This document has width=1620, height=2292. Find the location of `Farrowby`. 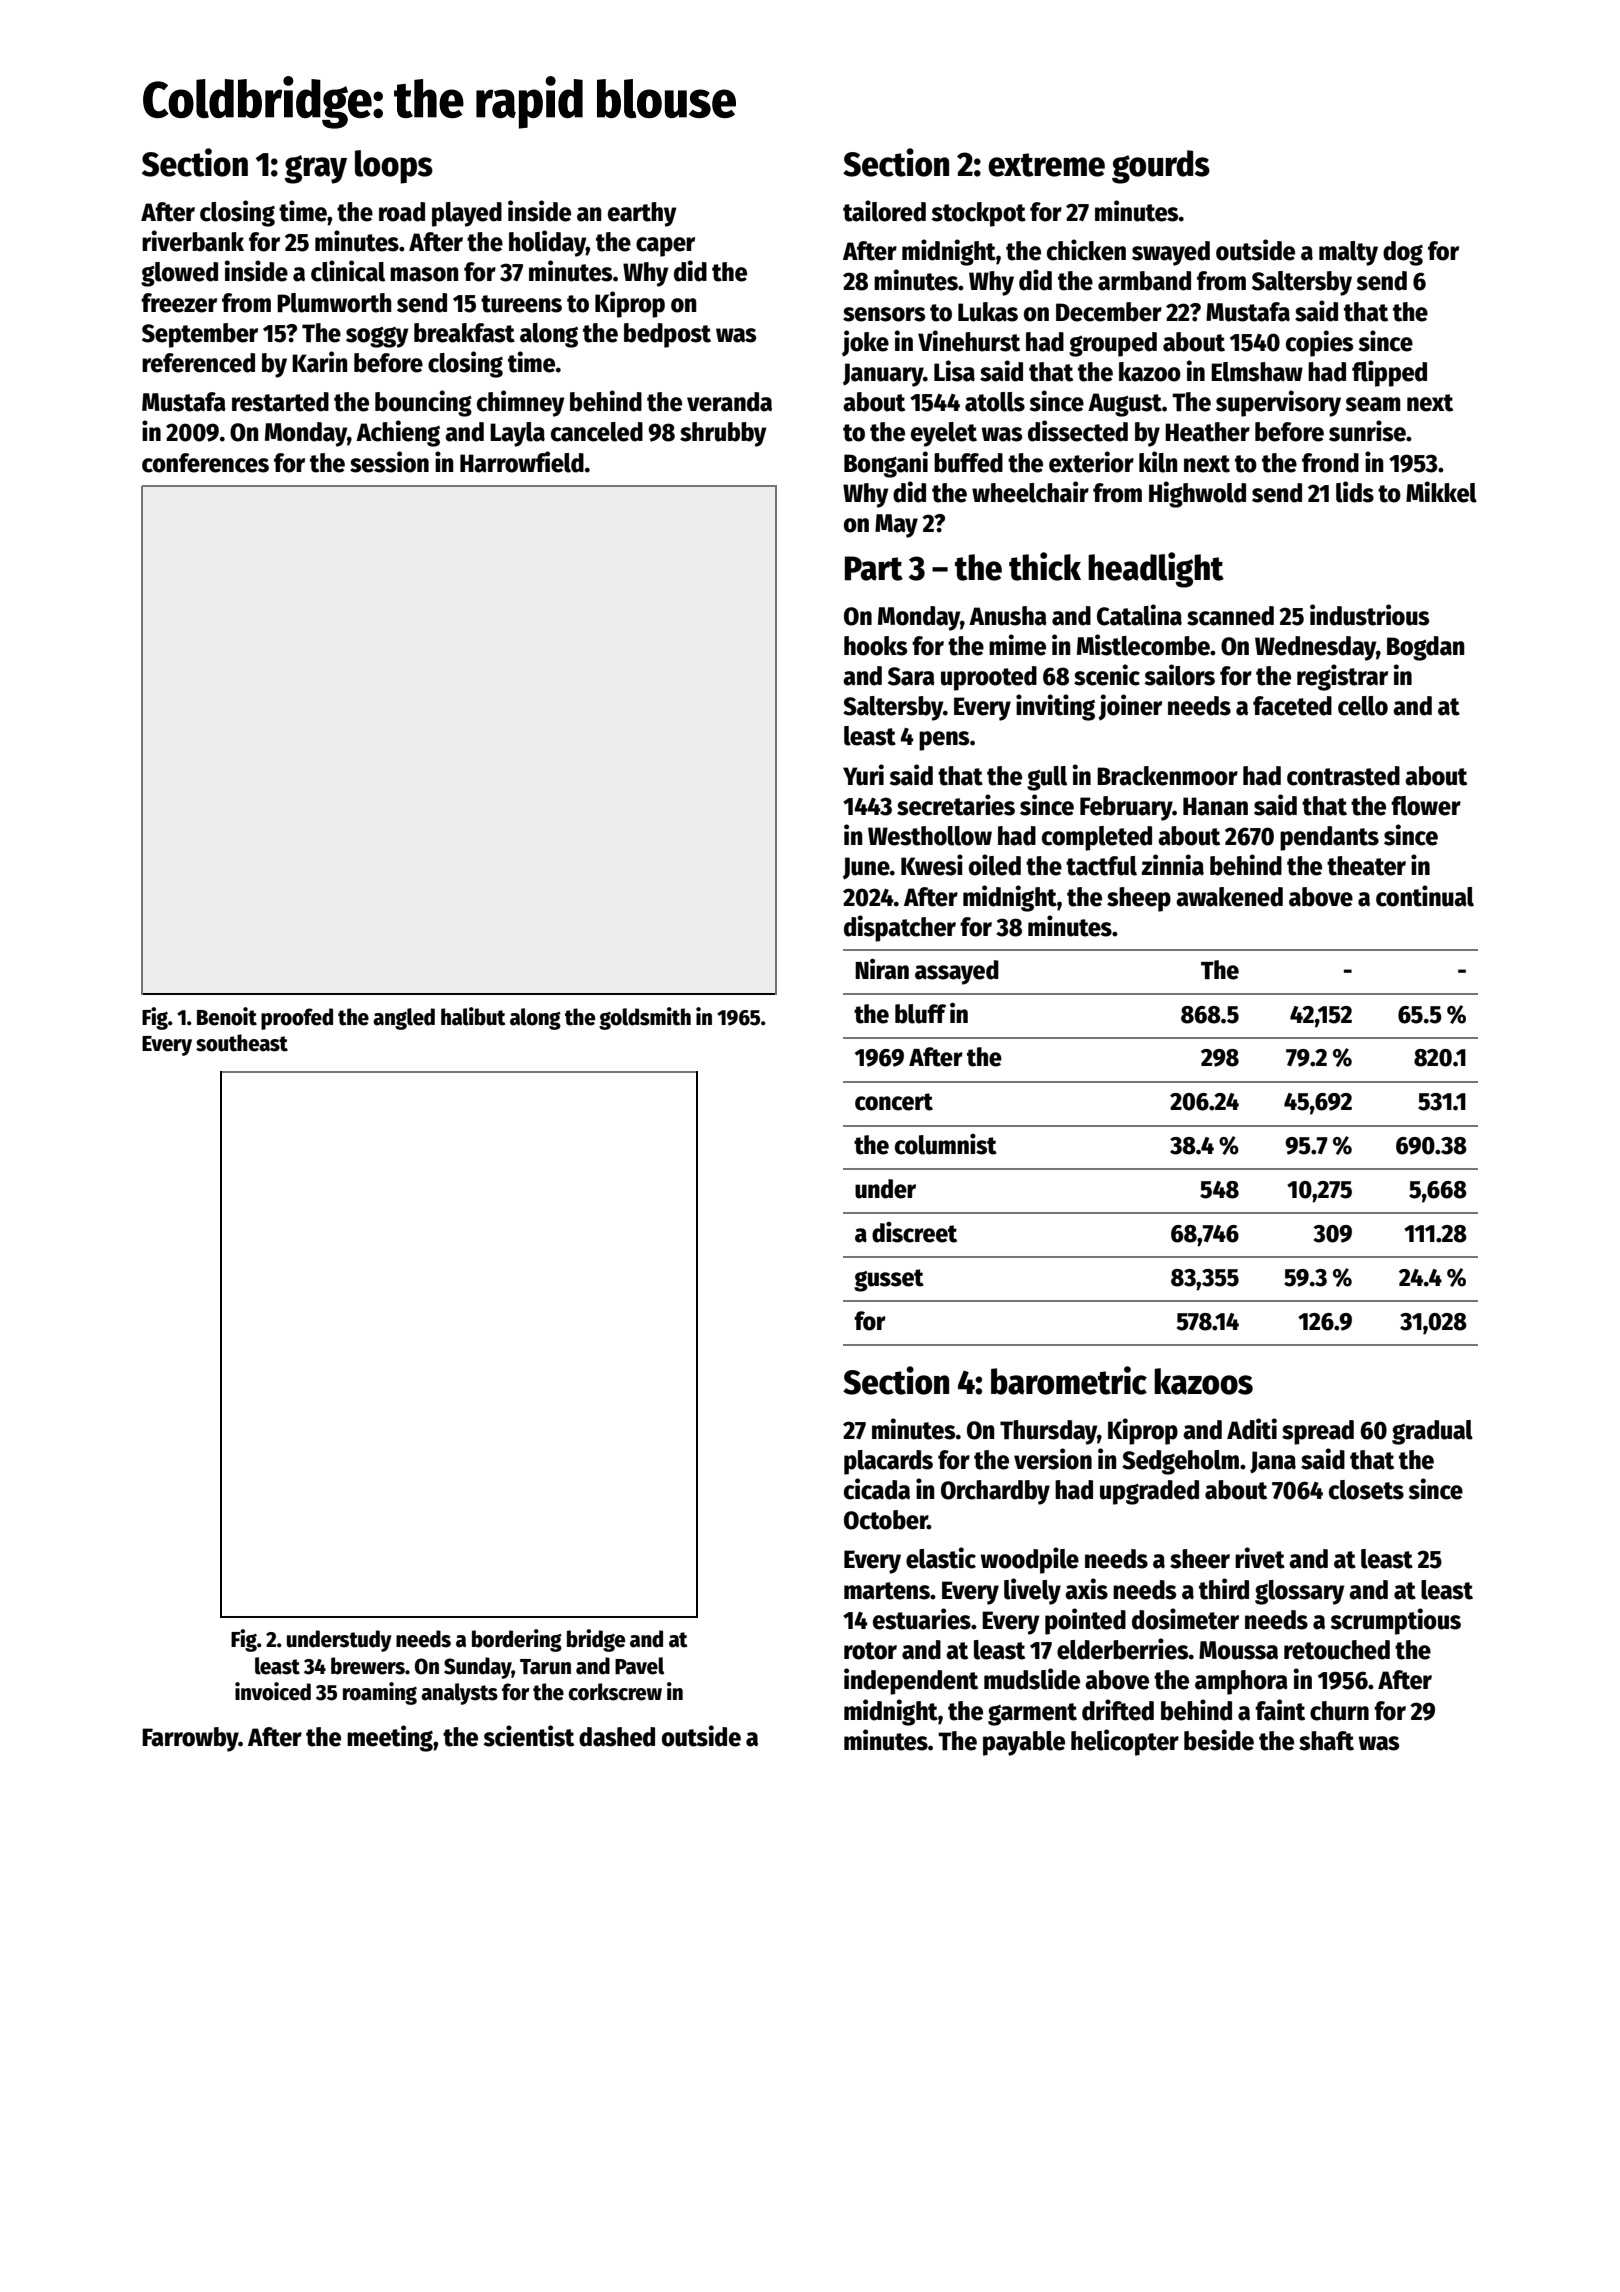

Farrowby is located at coordinates (190, 1739).
